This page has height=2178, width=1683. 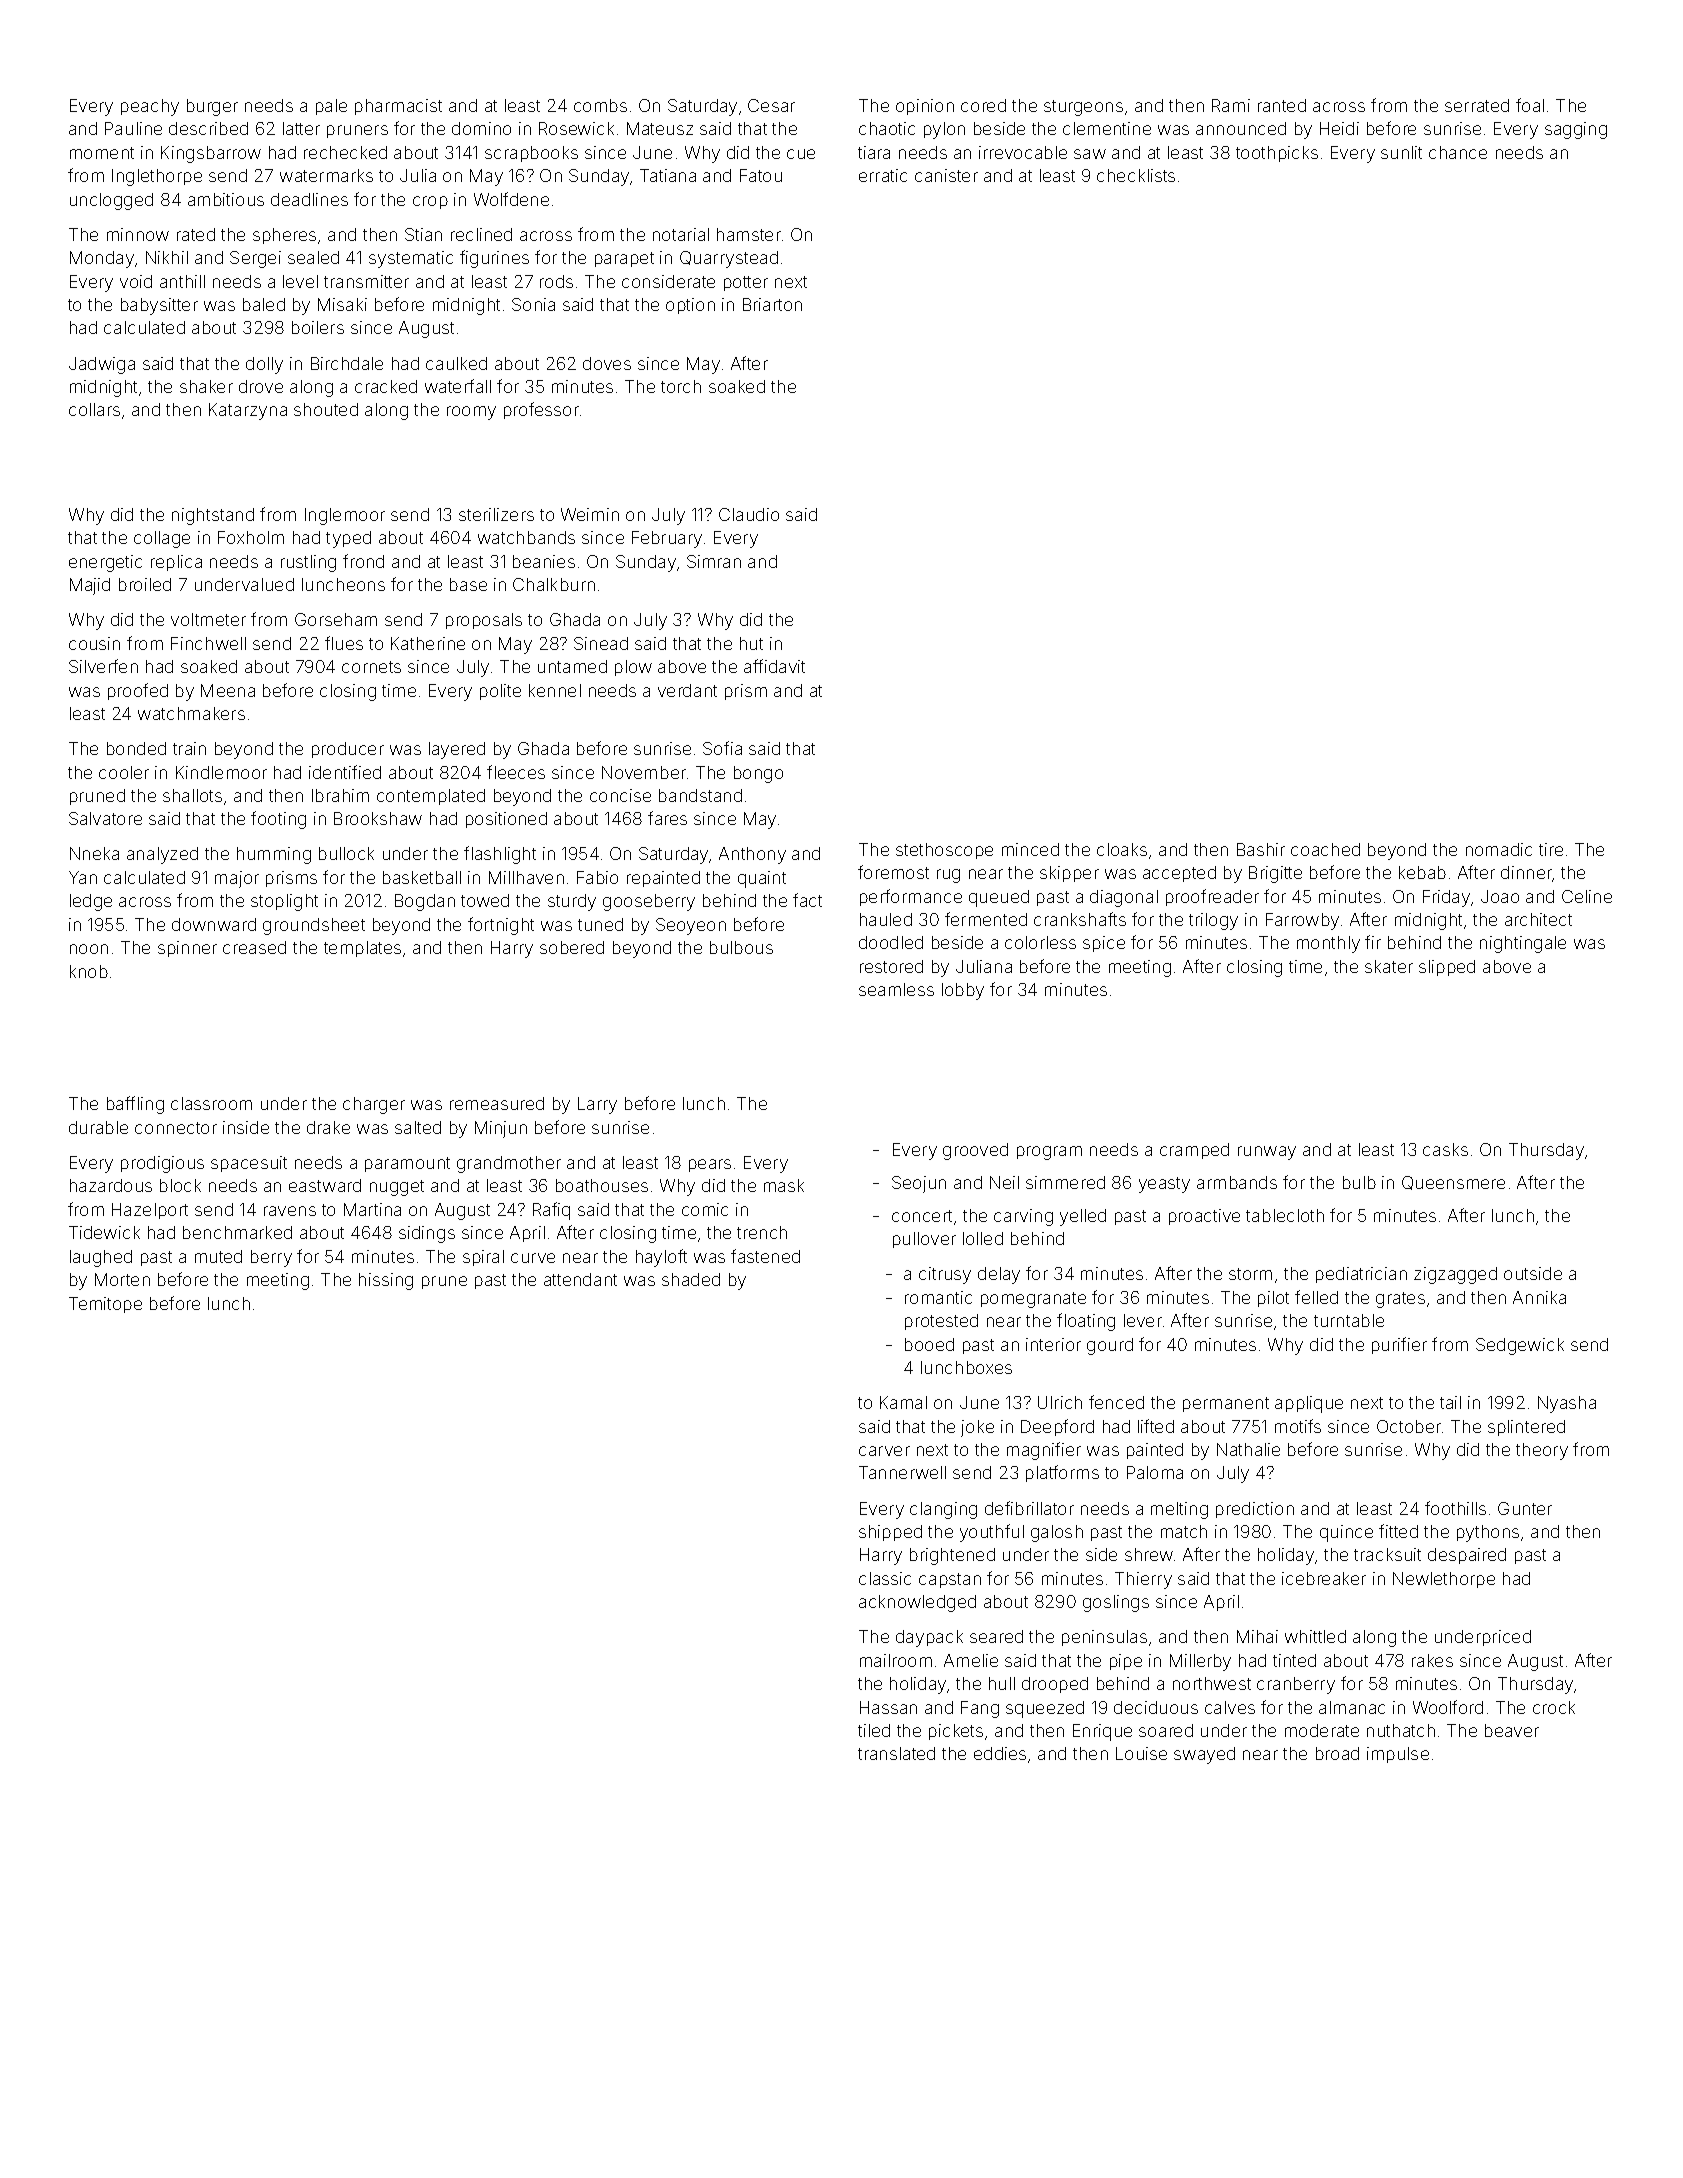 I want to click on Briarton, so click(x=772, y=304).
